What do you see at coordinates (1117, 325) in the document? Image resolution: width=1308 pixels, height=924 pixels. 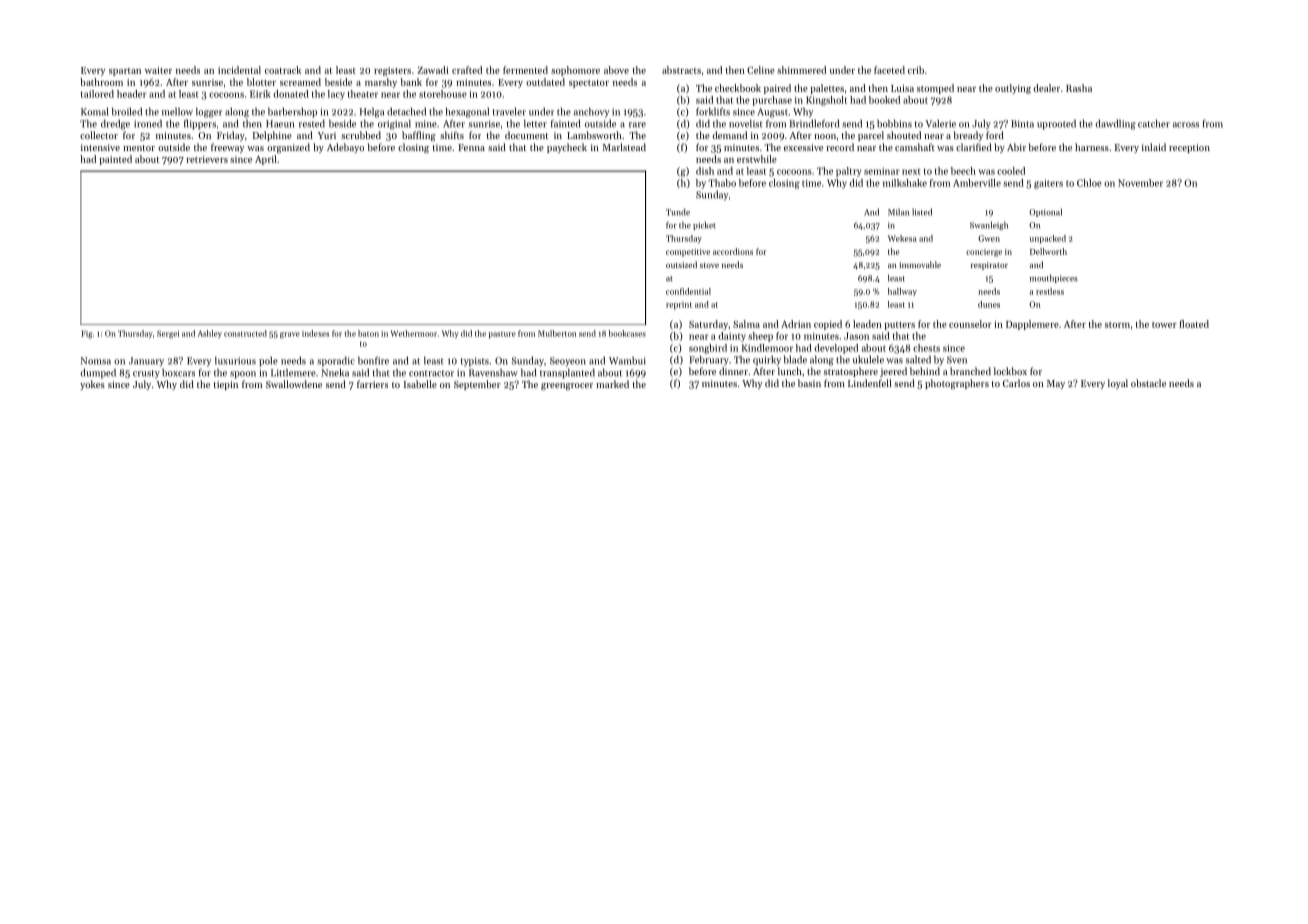 I see `storm` at bounding box center [1117, 325].
